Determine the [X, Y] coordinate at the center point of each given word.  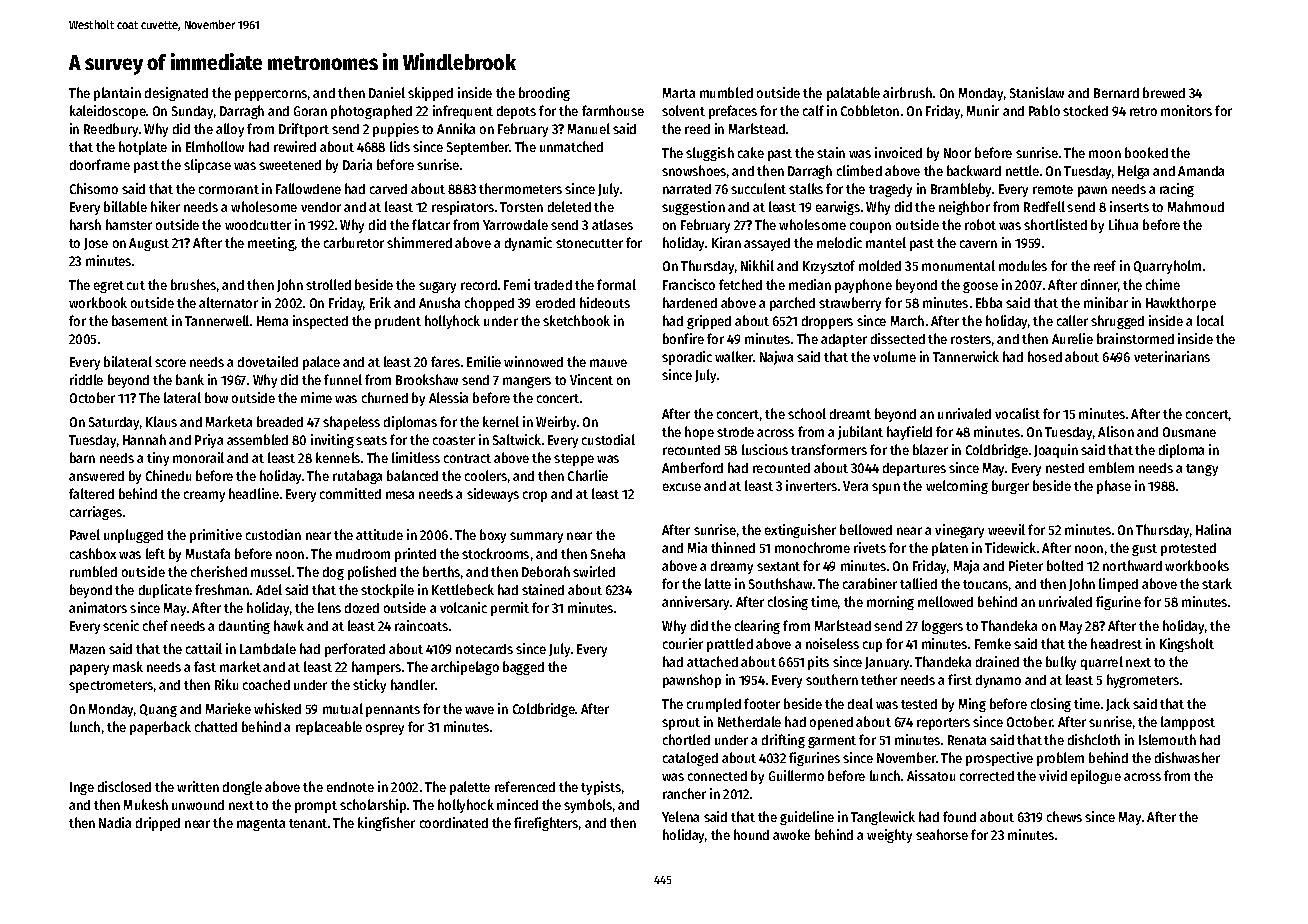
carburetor [354, 242]
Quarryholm [1167, 267]
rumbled [93, 571]
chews [1064, 816]
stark [1217, 583]
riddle [86, 379]
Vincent [591, 379]
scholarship [373, 806]
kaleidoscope [108, 112]
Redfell [1044, 206]
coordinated [454, 822]
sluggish [710, 154]
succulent [758, 188]
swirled [594, 571]
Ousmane [1189, 432]
